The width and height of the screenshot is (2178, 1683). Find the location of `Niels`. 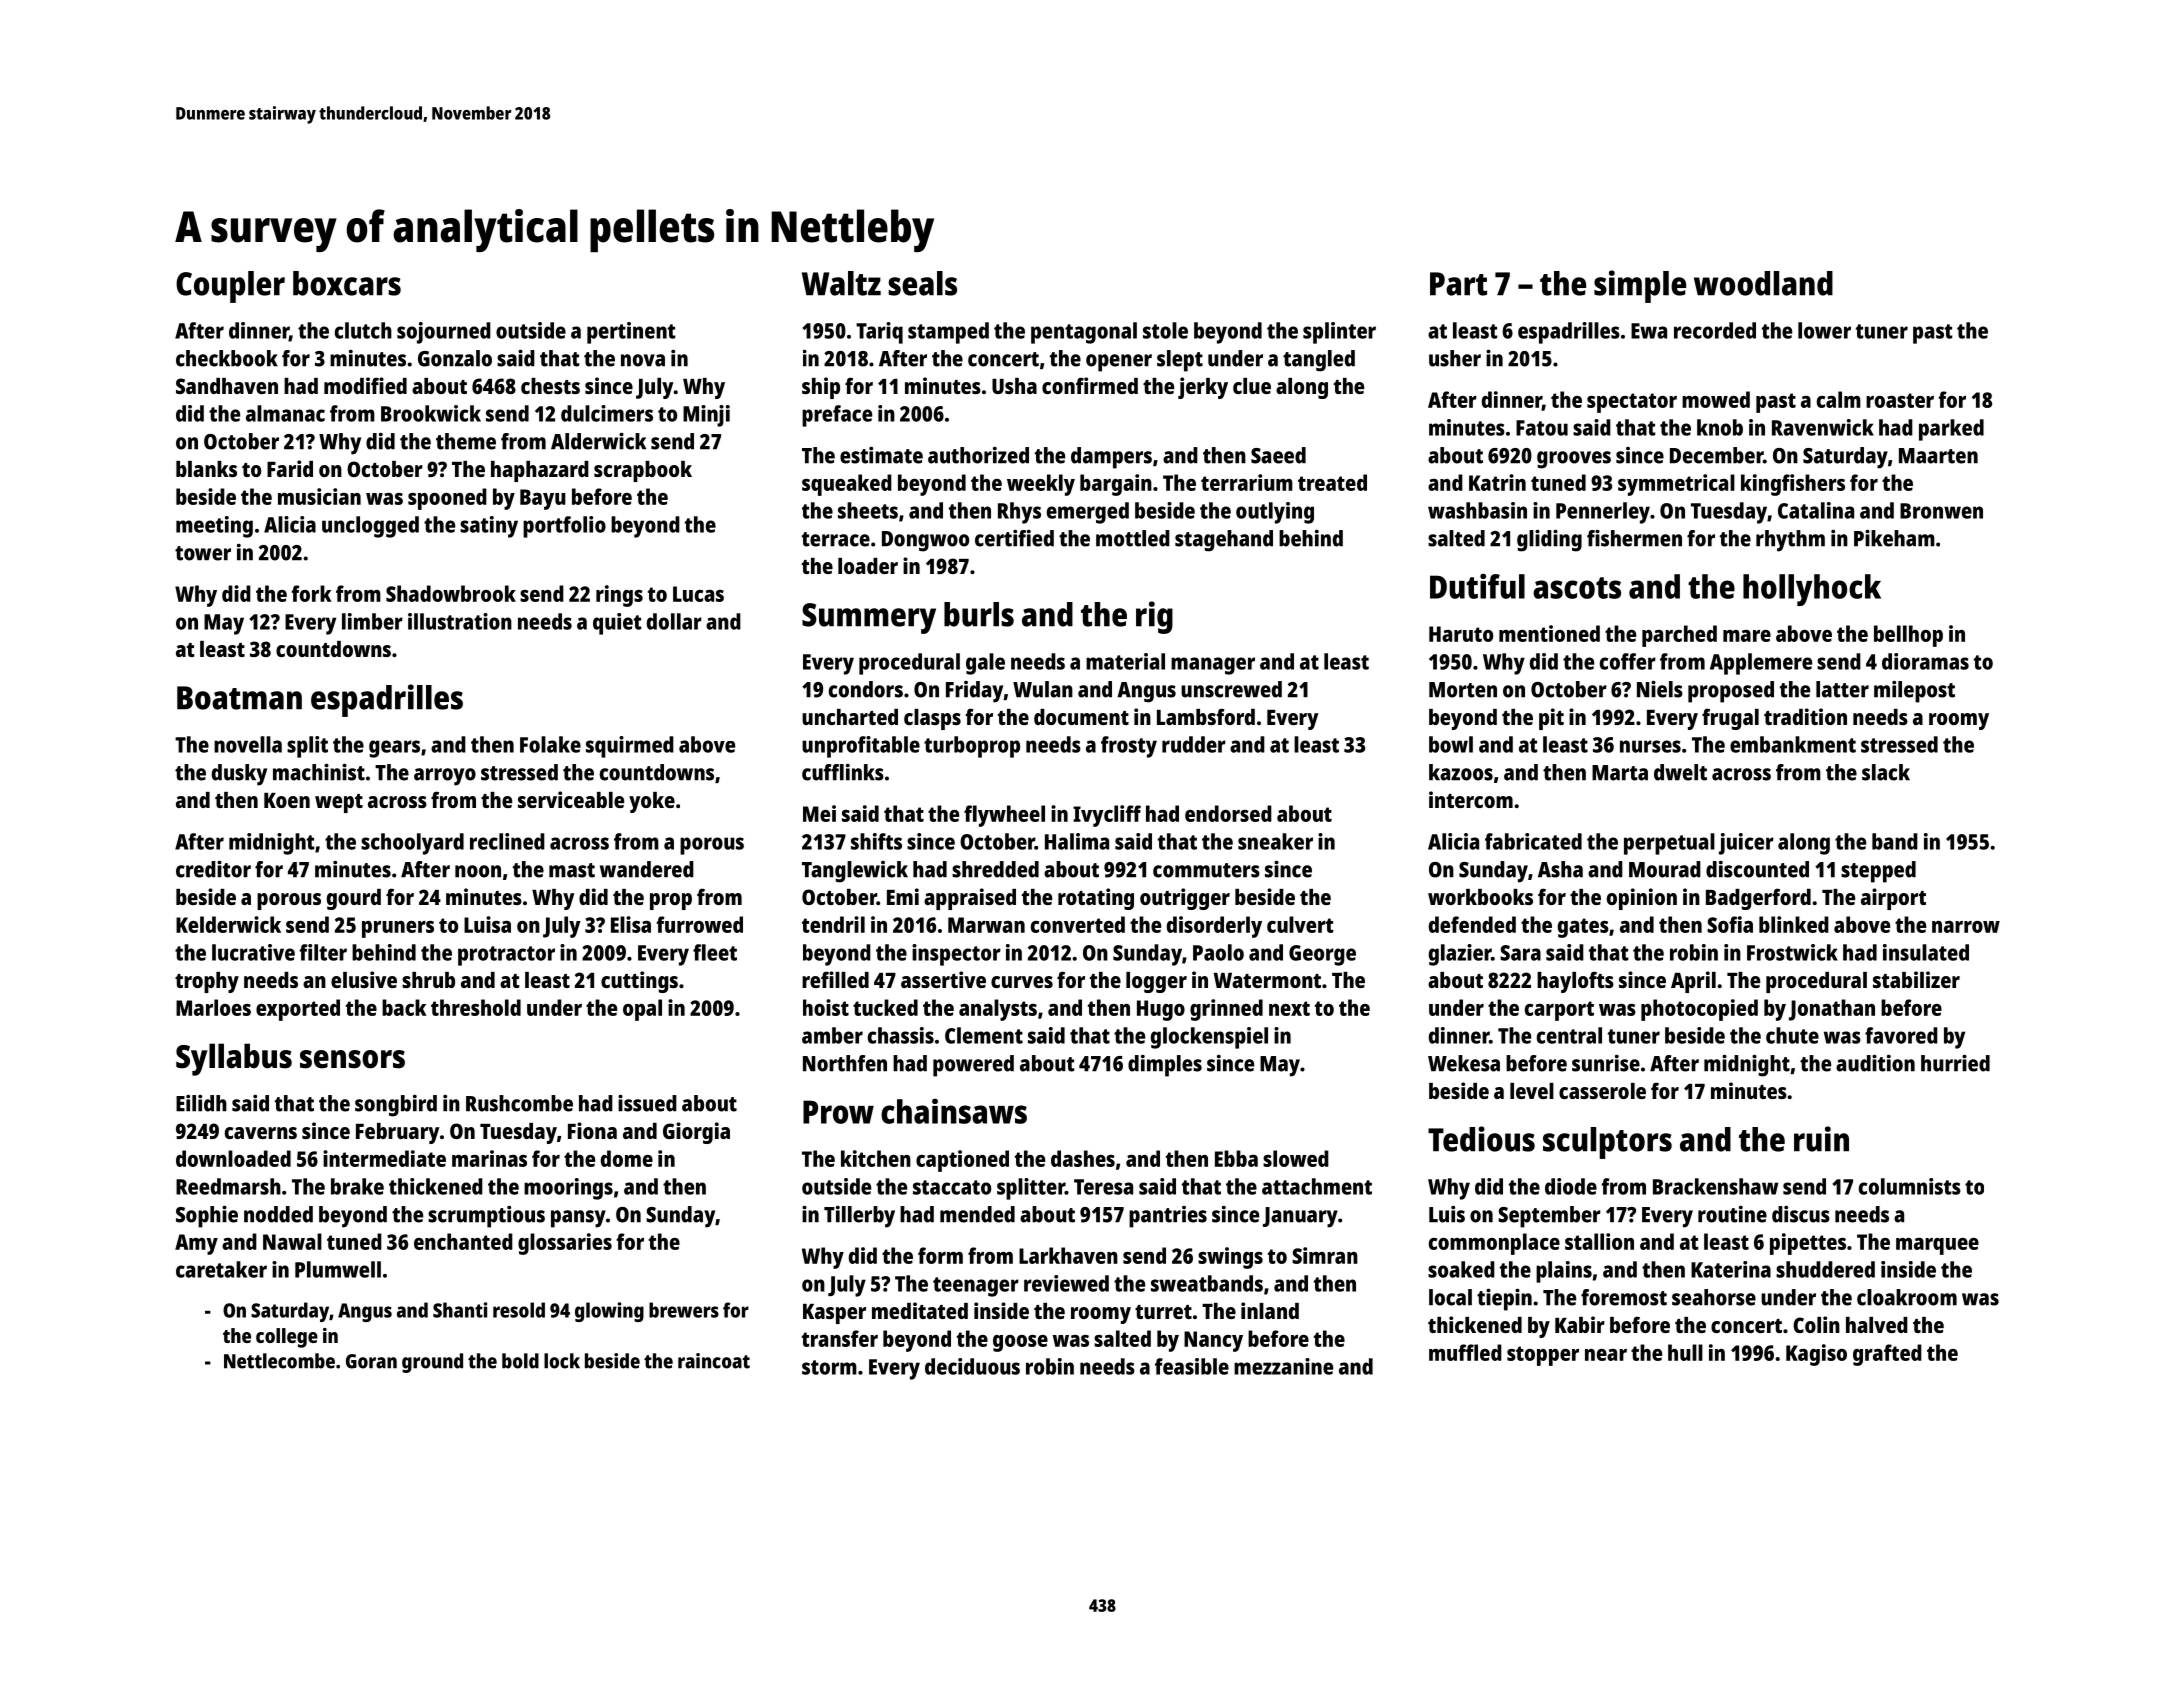

Niels is located at coordinates (1660, 689).
